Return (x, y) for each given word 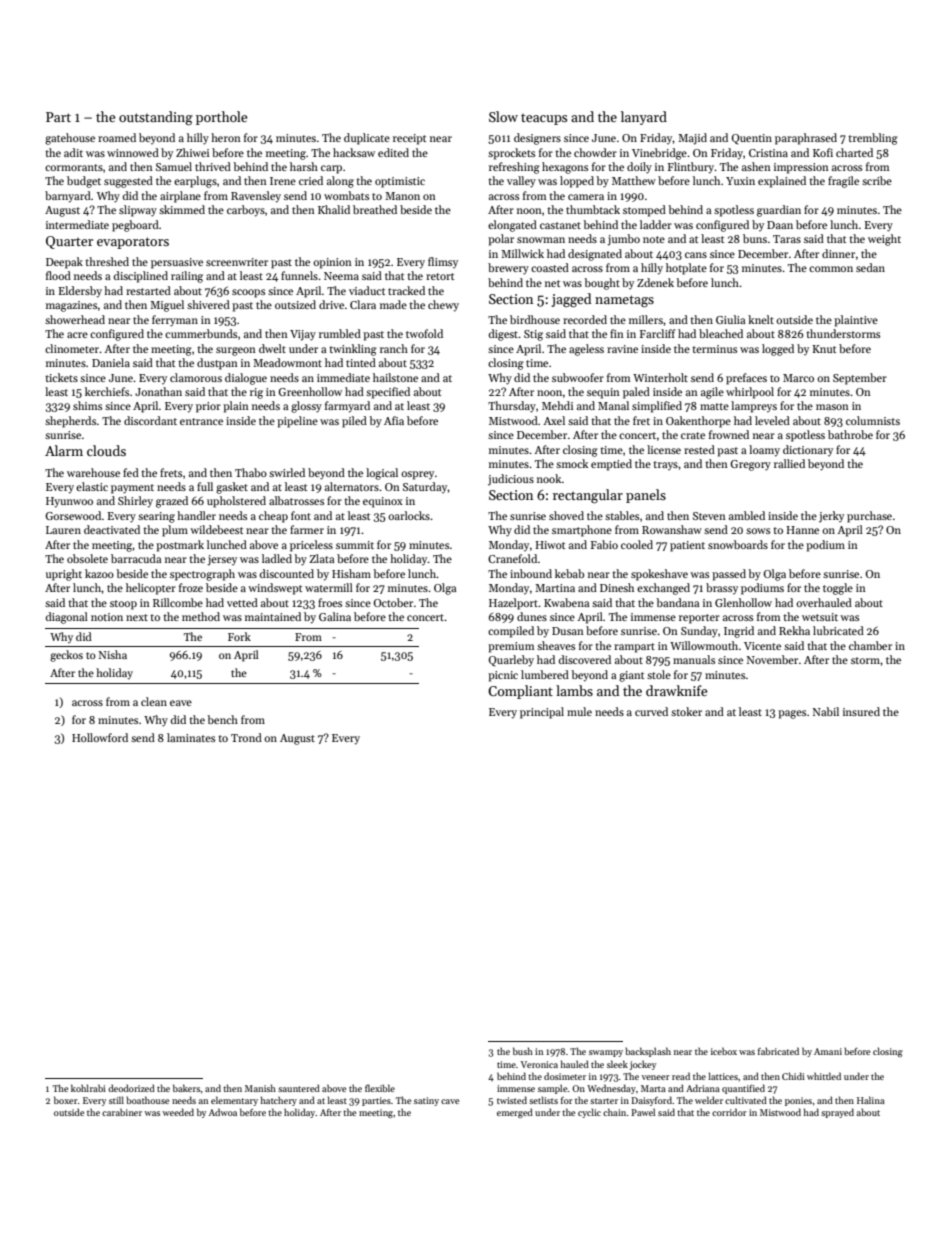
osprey (417, 475)
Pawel (643, 1112)
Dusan (568, 631)
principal (542, 713)
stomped (644, 211)
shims (87, 405)
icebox (724, 1051)
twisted (512, 1100)
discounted (287, 573)
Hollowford (100, 737)
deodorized (131, 1088)
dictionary (808, 450)
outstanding (156, 118)
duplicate (367, 139)
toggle (838, 589)
